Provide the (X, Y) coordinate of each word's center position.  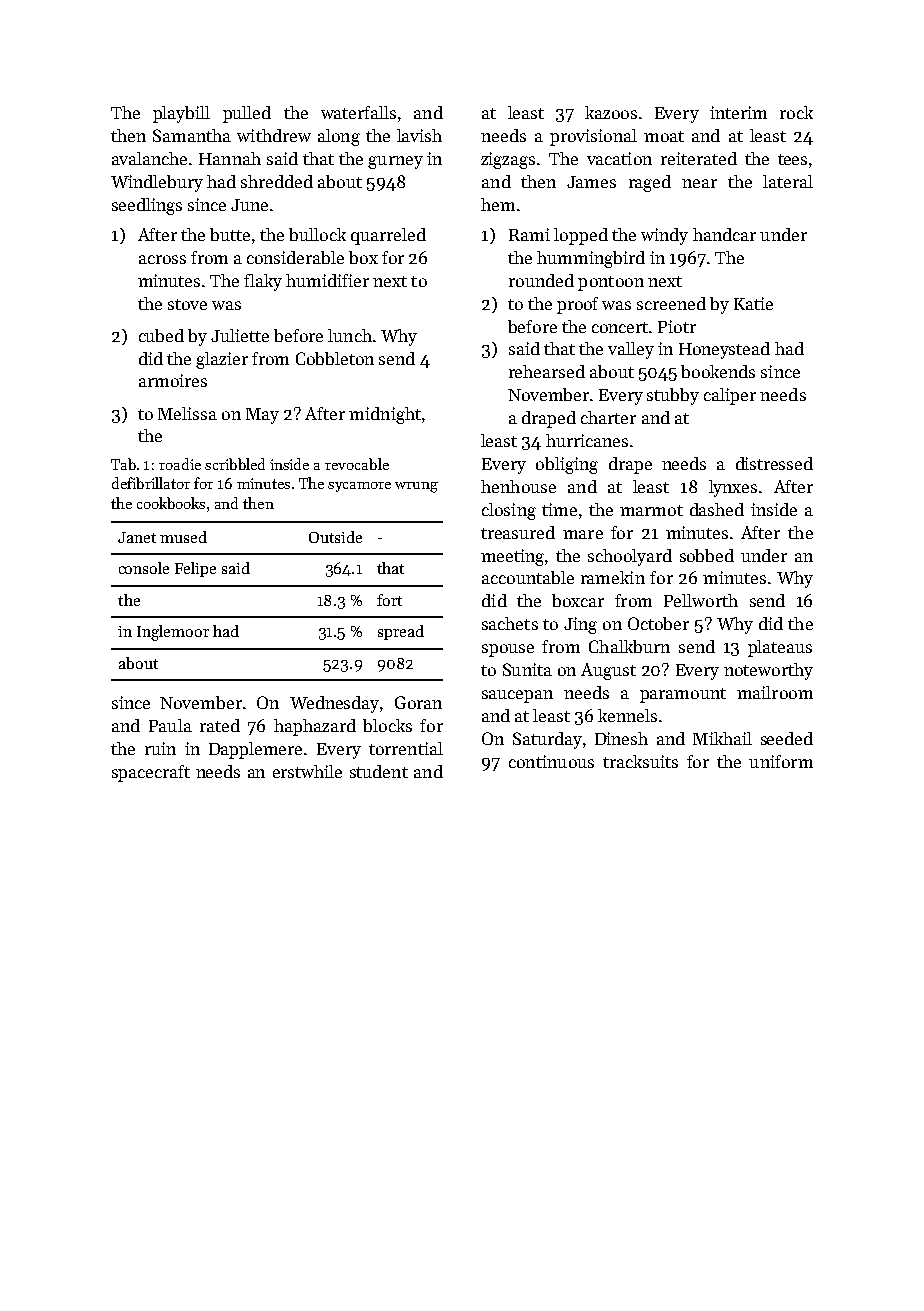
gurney (395, 162)
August (608, 671)
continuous (551, 761)
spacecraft (151, 773)
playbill (181, 114)
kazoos (611, 112)
